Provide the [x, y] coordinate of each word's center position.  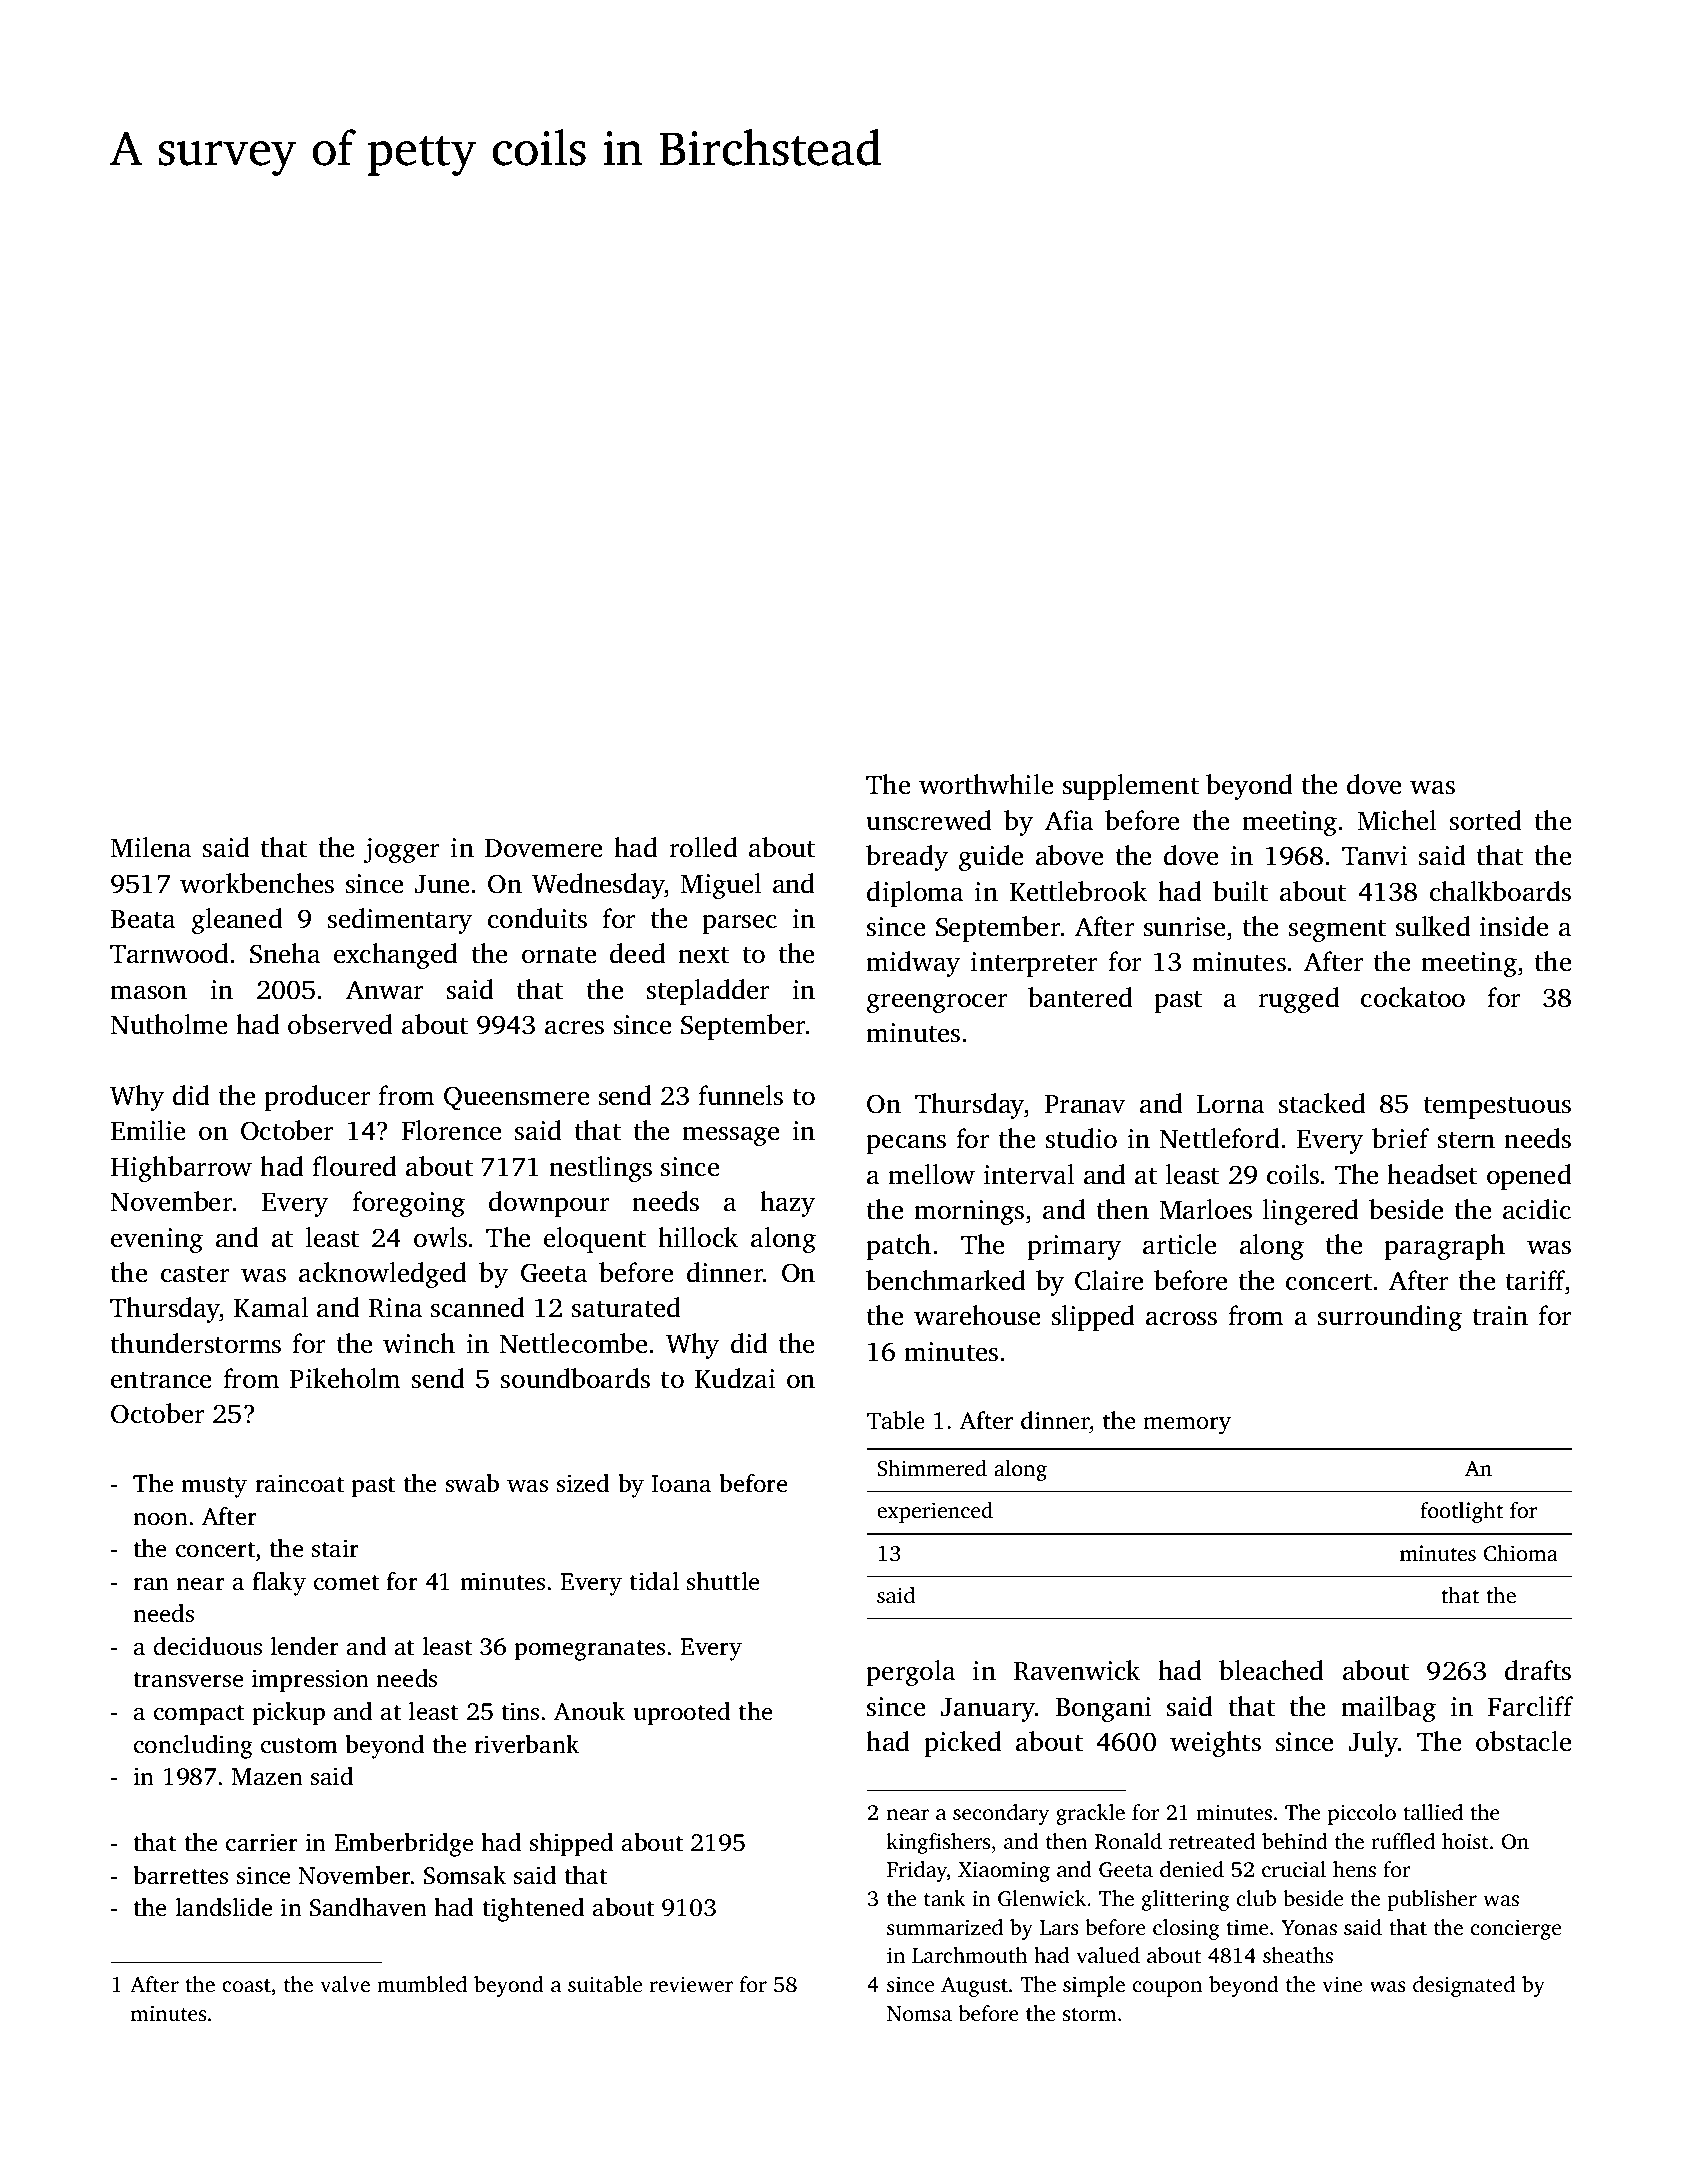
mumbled [422, 1984]
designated [1464, 1986]
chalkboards [1500, 891]
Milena [151, 847]
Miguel [721, 886]
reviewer [691, 1984]
